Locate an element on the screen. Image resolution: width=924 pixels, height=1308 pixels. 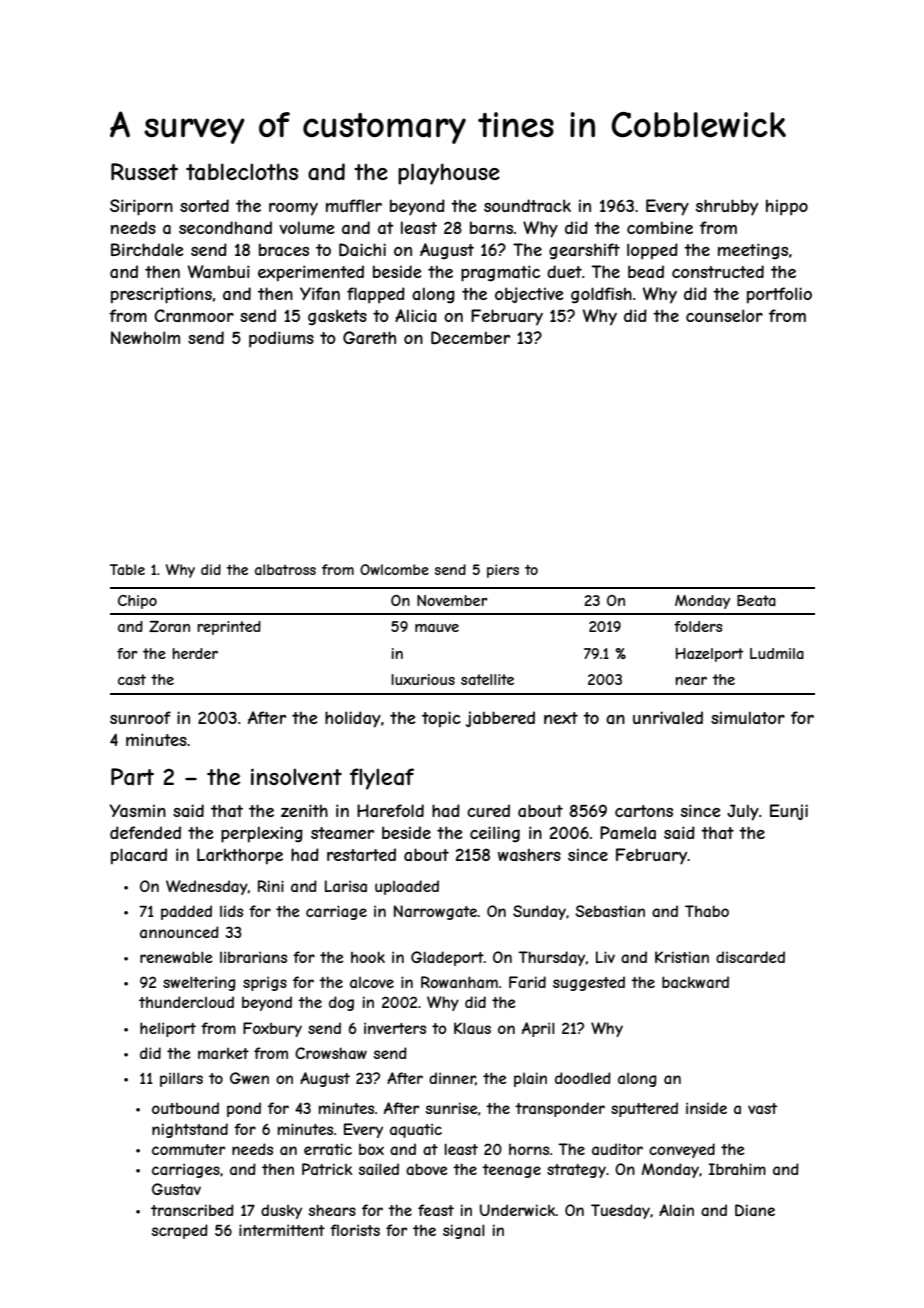
Russet is located at coordinates (144, 171).
